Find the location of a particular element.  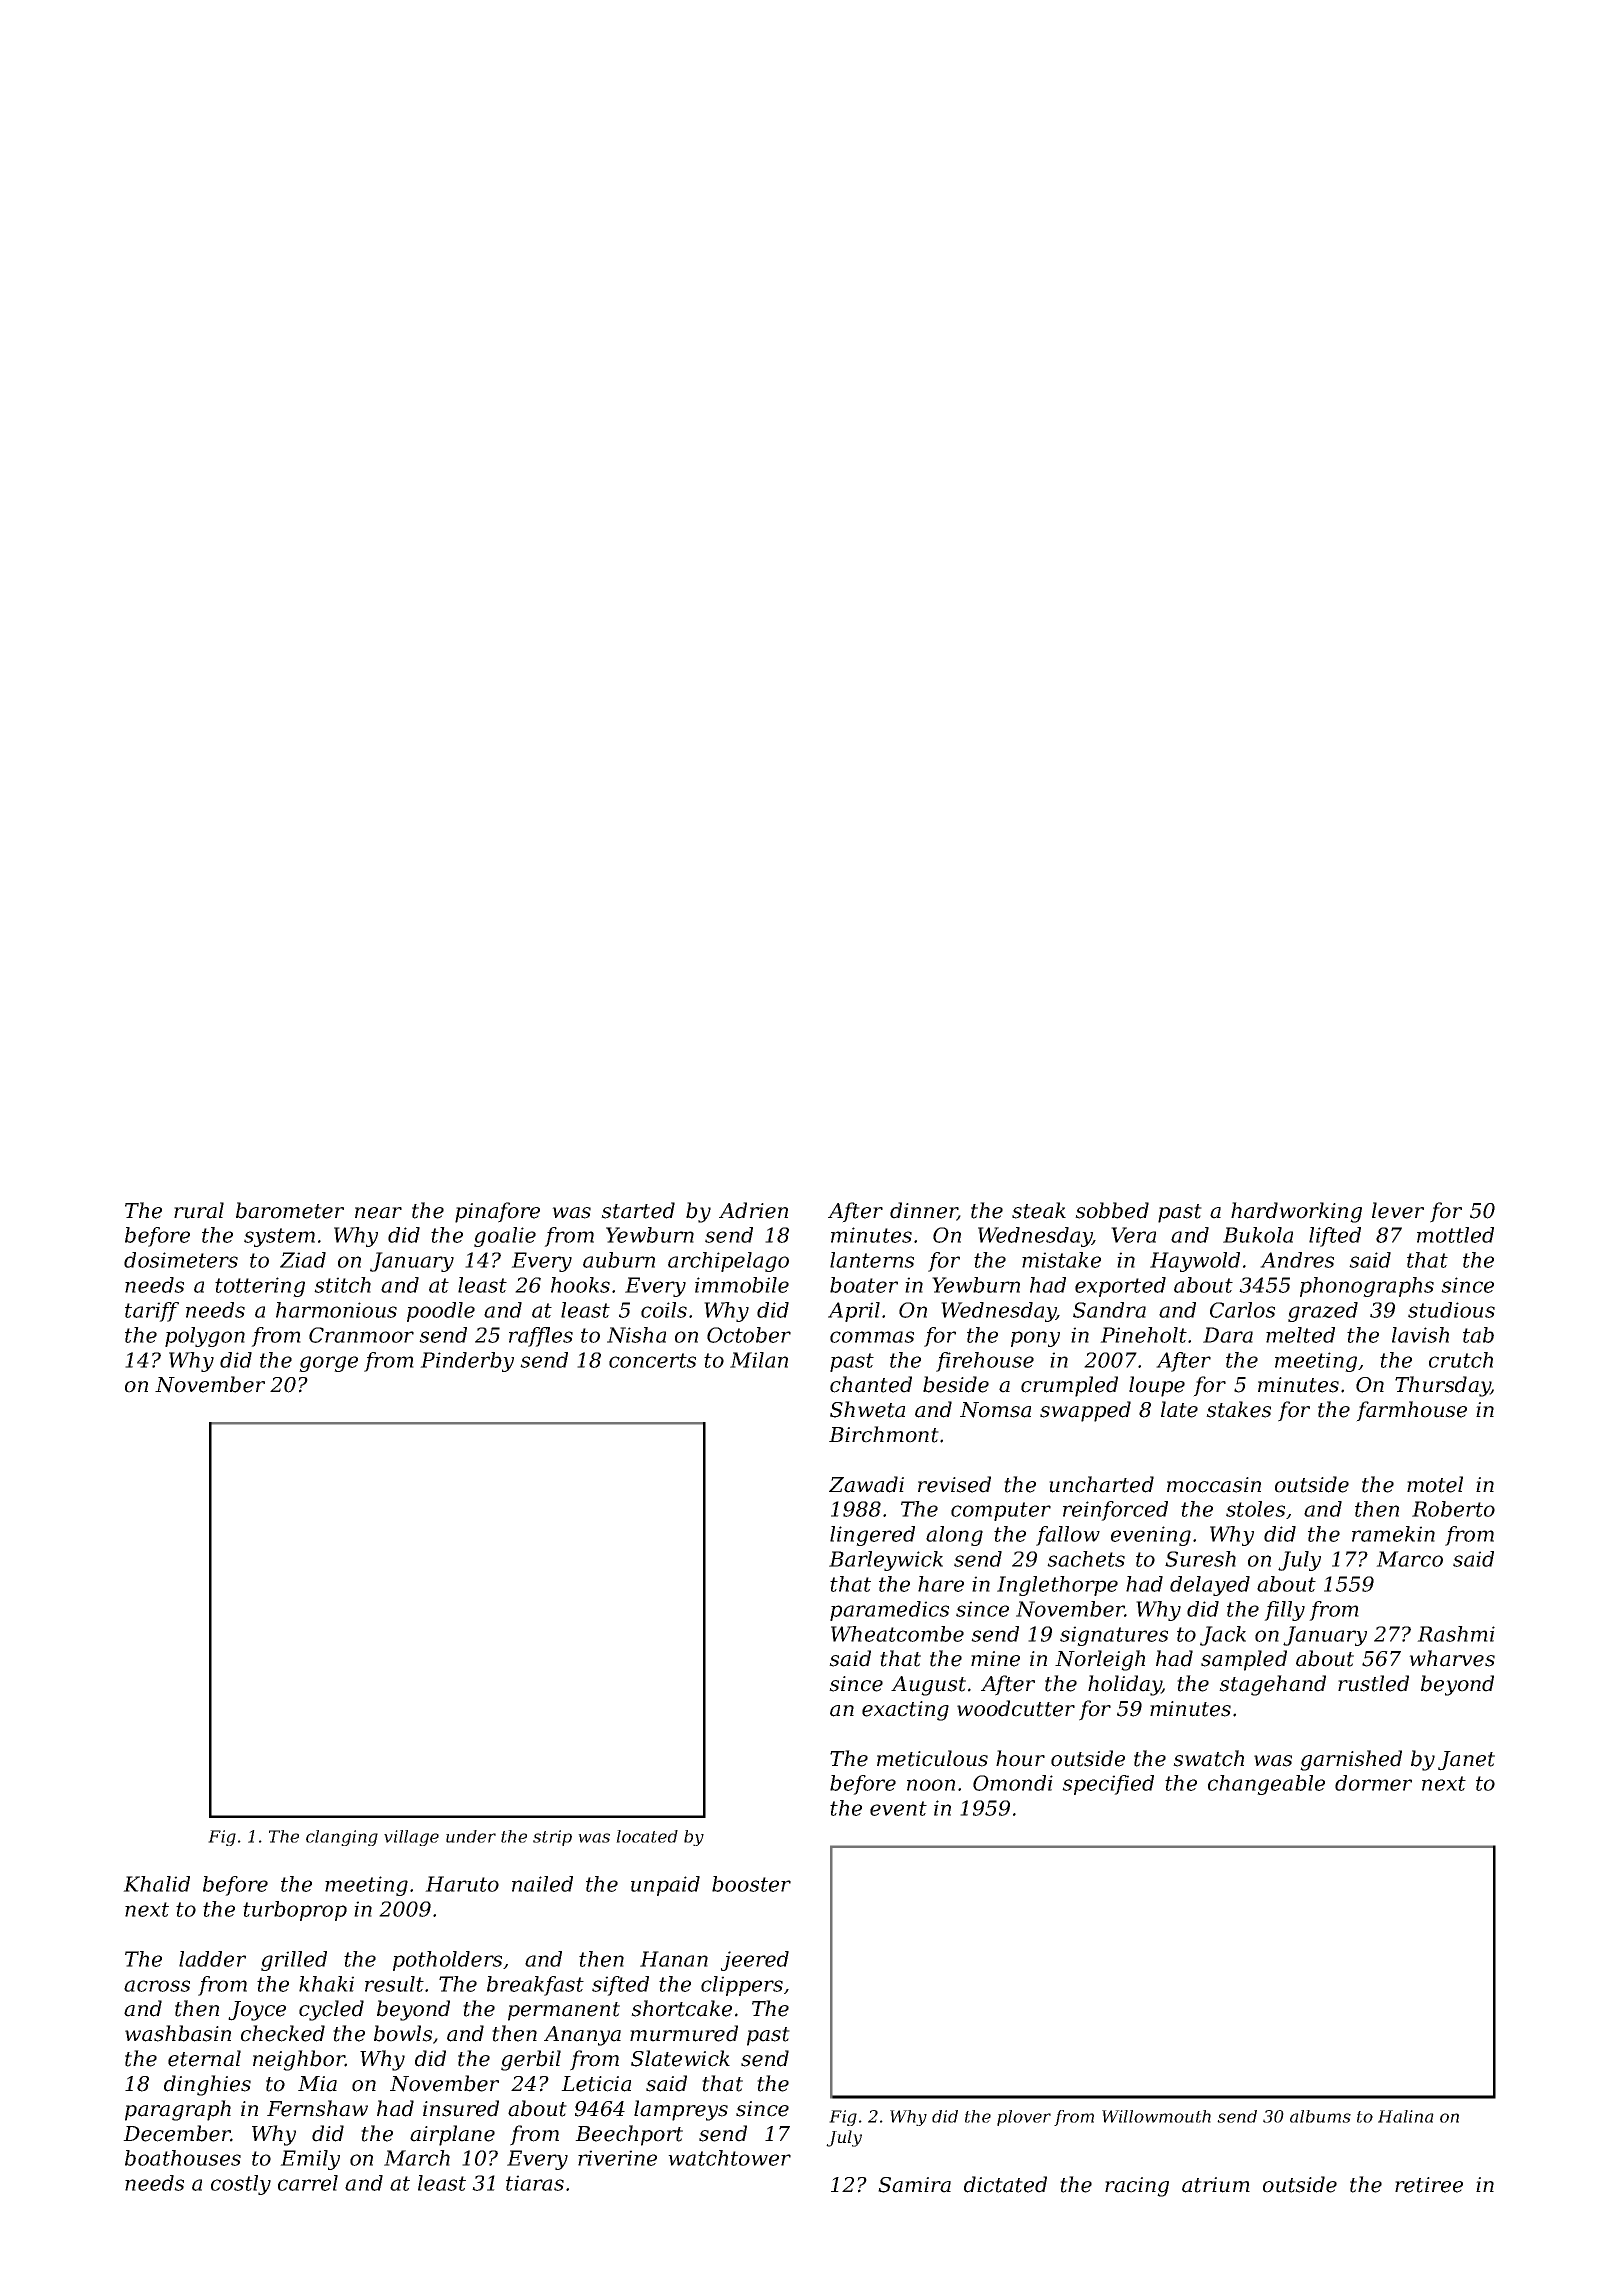

potholders is located at coordinates (447, 1961).
